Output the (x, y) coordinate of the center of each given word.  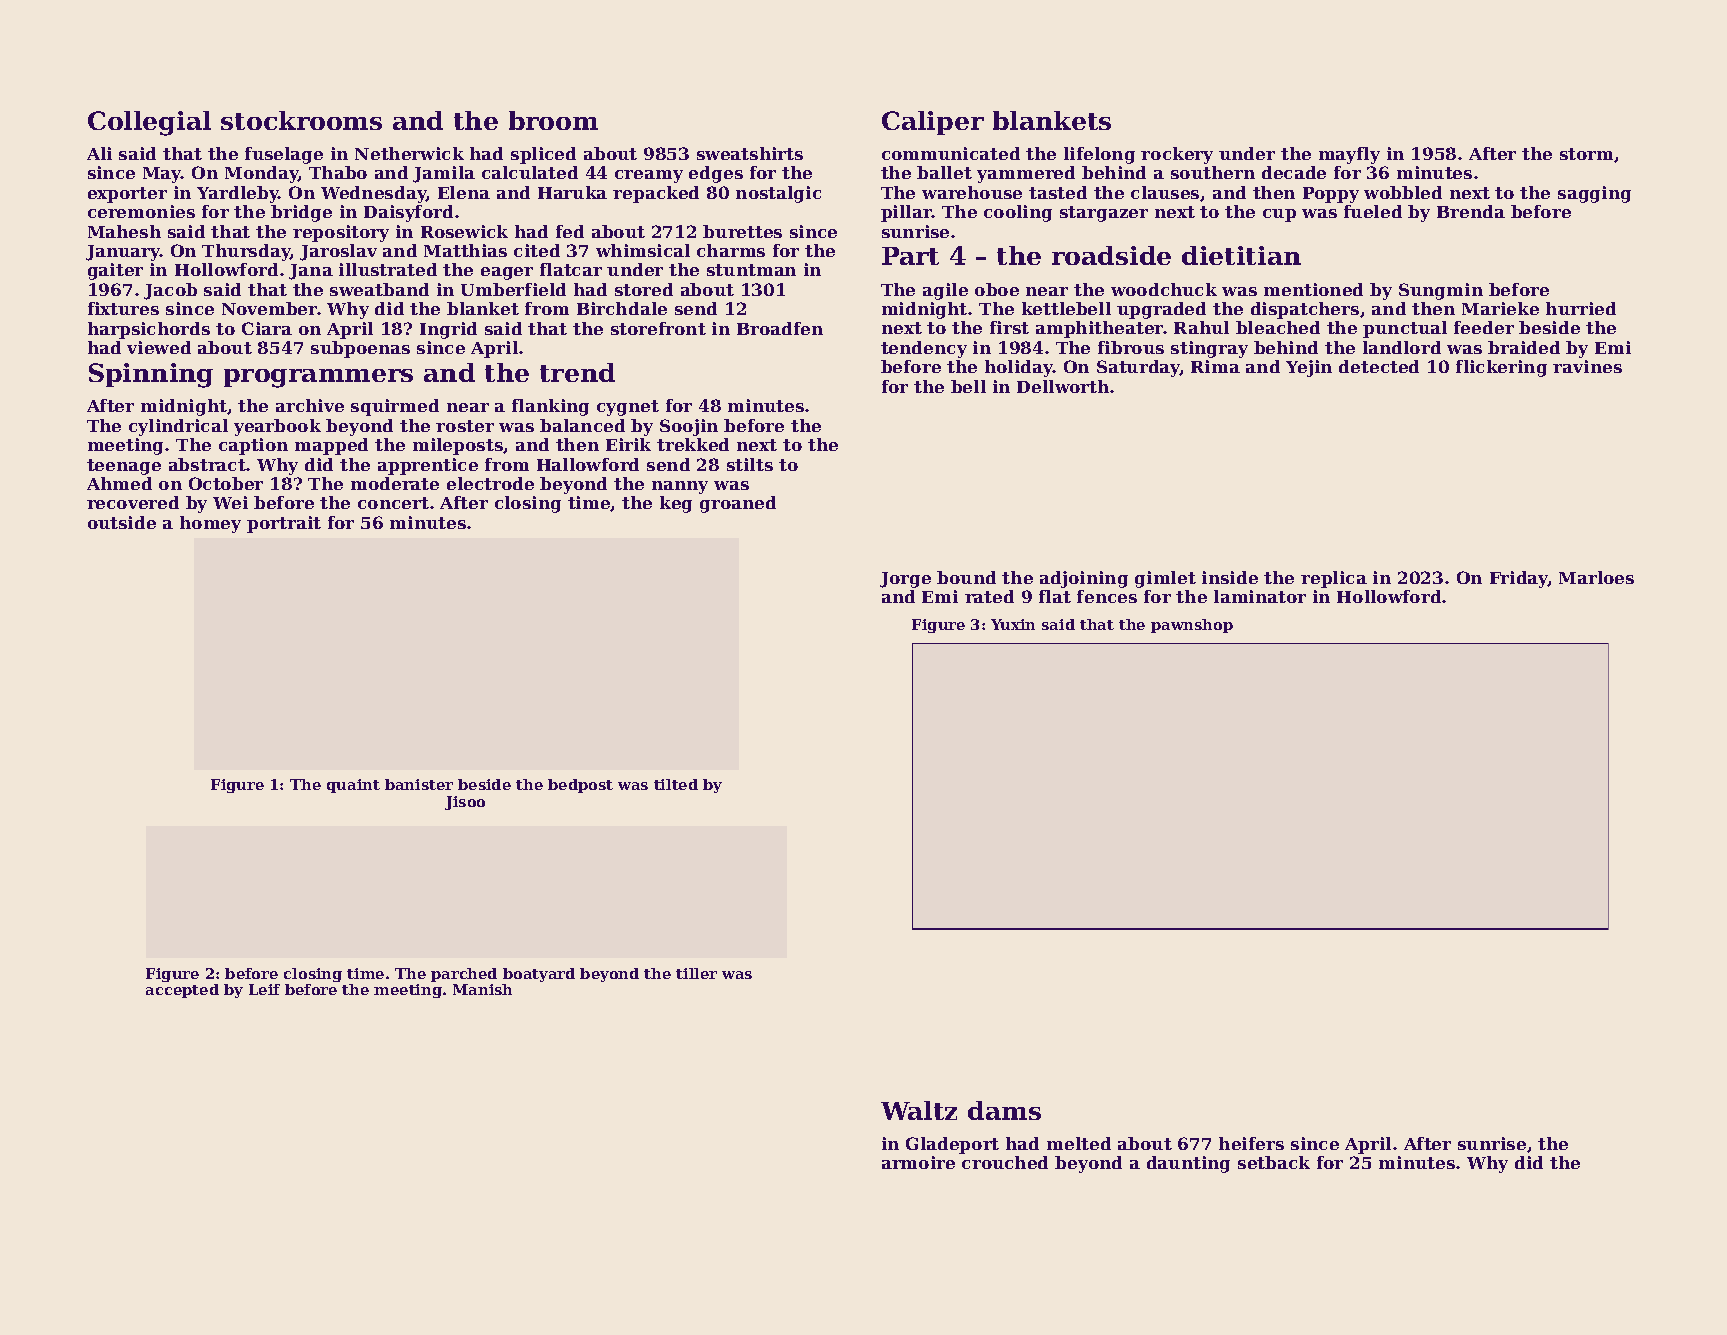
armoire (918, 1162)
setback (1274, 1162)
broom (553, 120)
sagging (1594, 194)
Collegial (149, 123)
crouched (1005, 1162)
